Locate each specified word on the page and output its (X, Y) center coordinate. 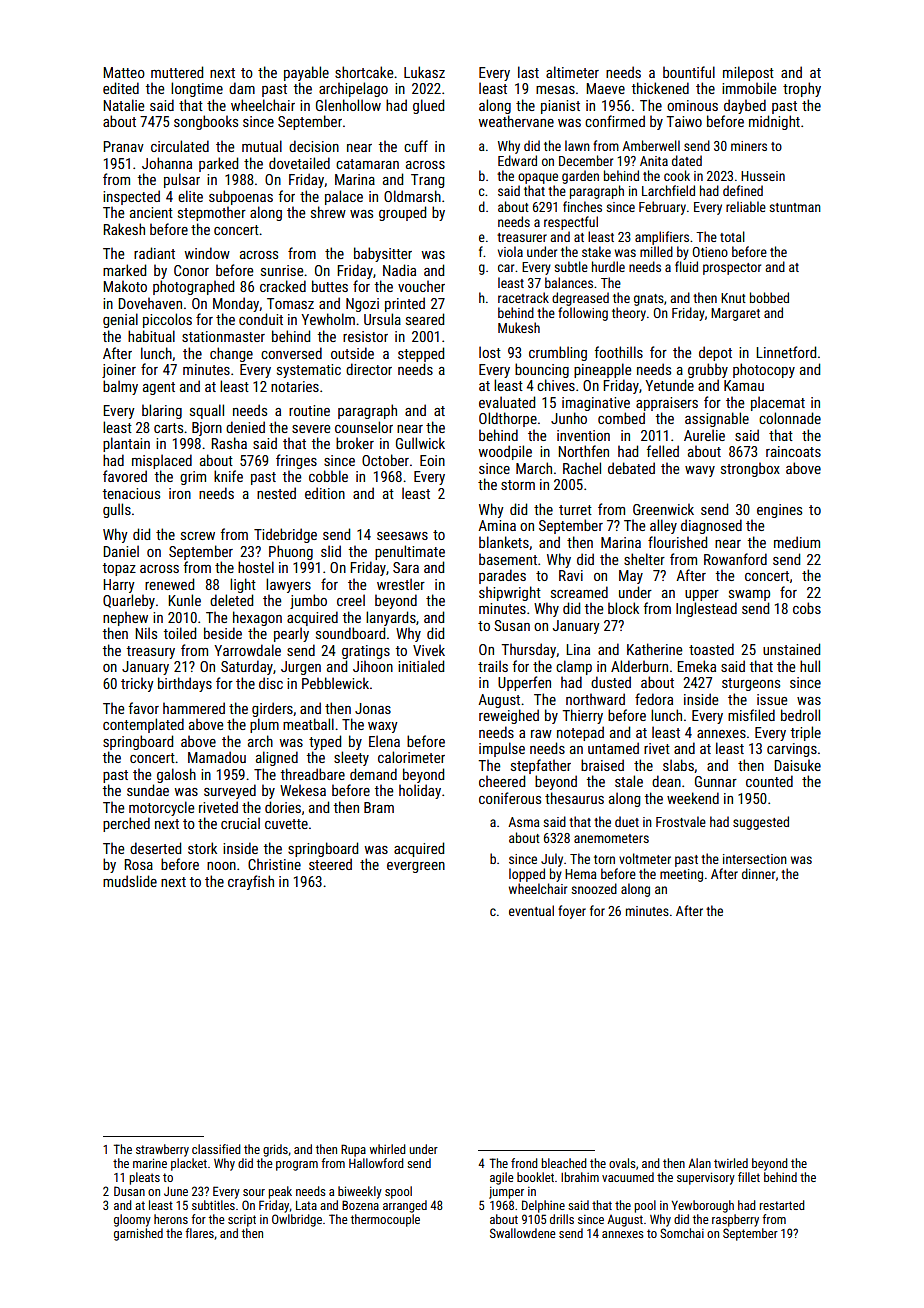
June (176, 1191)
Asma (524, 822)
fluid (686, 266)
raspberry (735, 1220)
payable (306, 73)
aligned (277, 758)
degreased (580, 299)
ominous (692, 105)
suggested (761, 823)
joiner (119, 371)
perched (126, 824)
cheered (502, 781)
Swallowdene (523, 1233)
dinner (758, 873)
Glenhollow (348, 105)
